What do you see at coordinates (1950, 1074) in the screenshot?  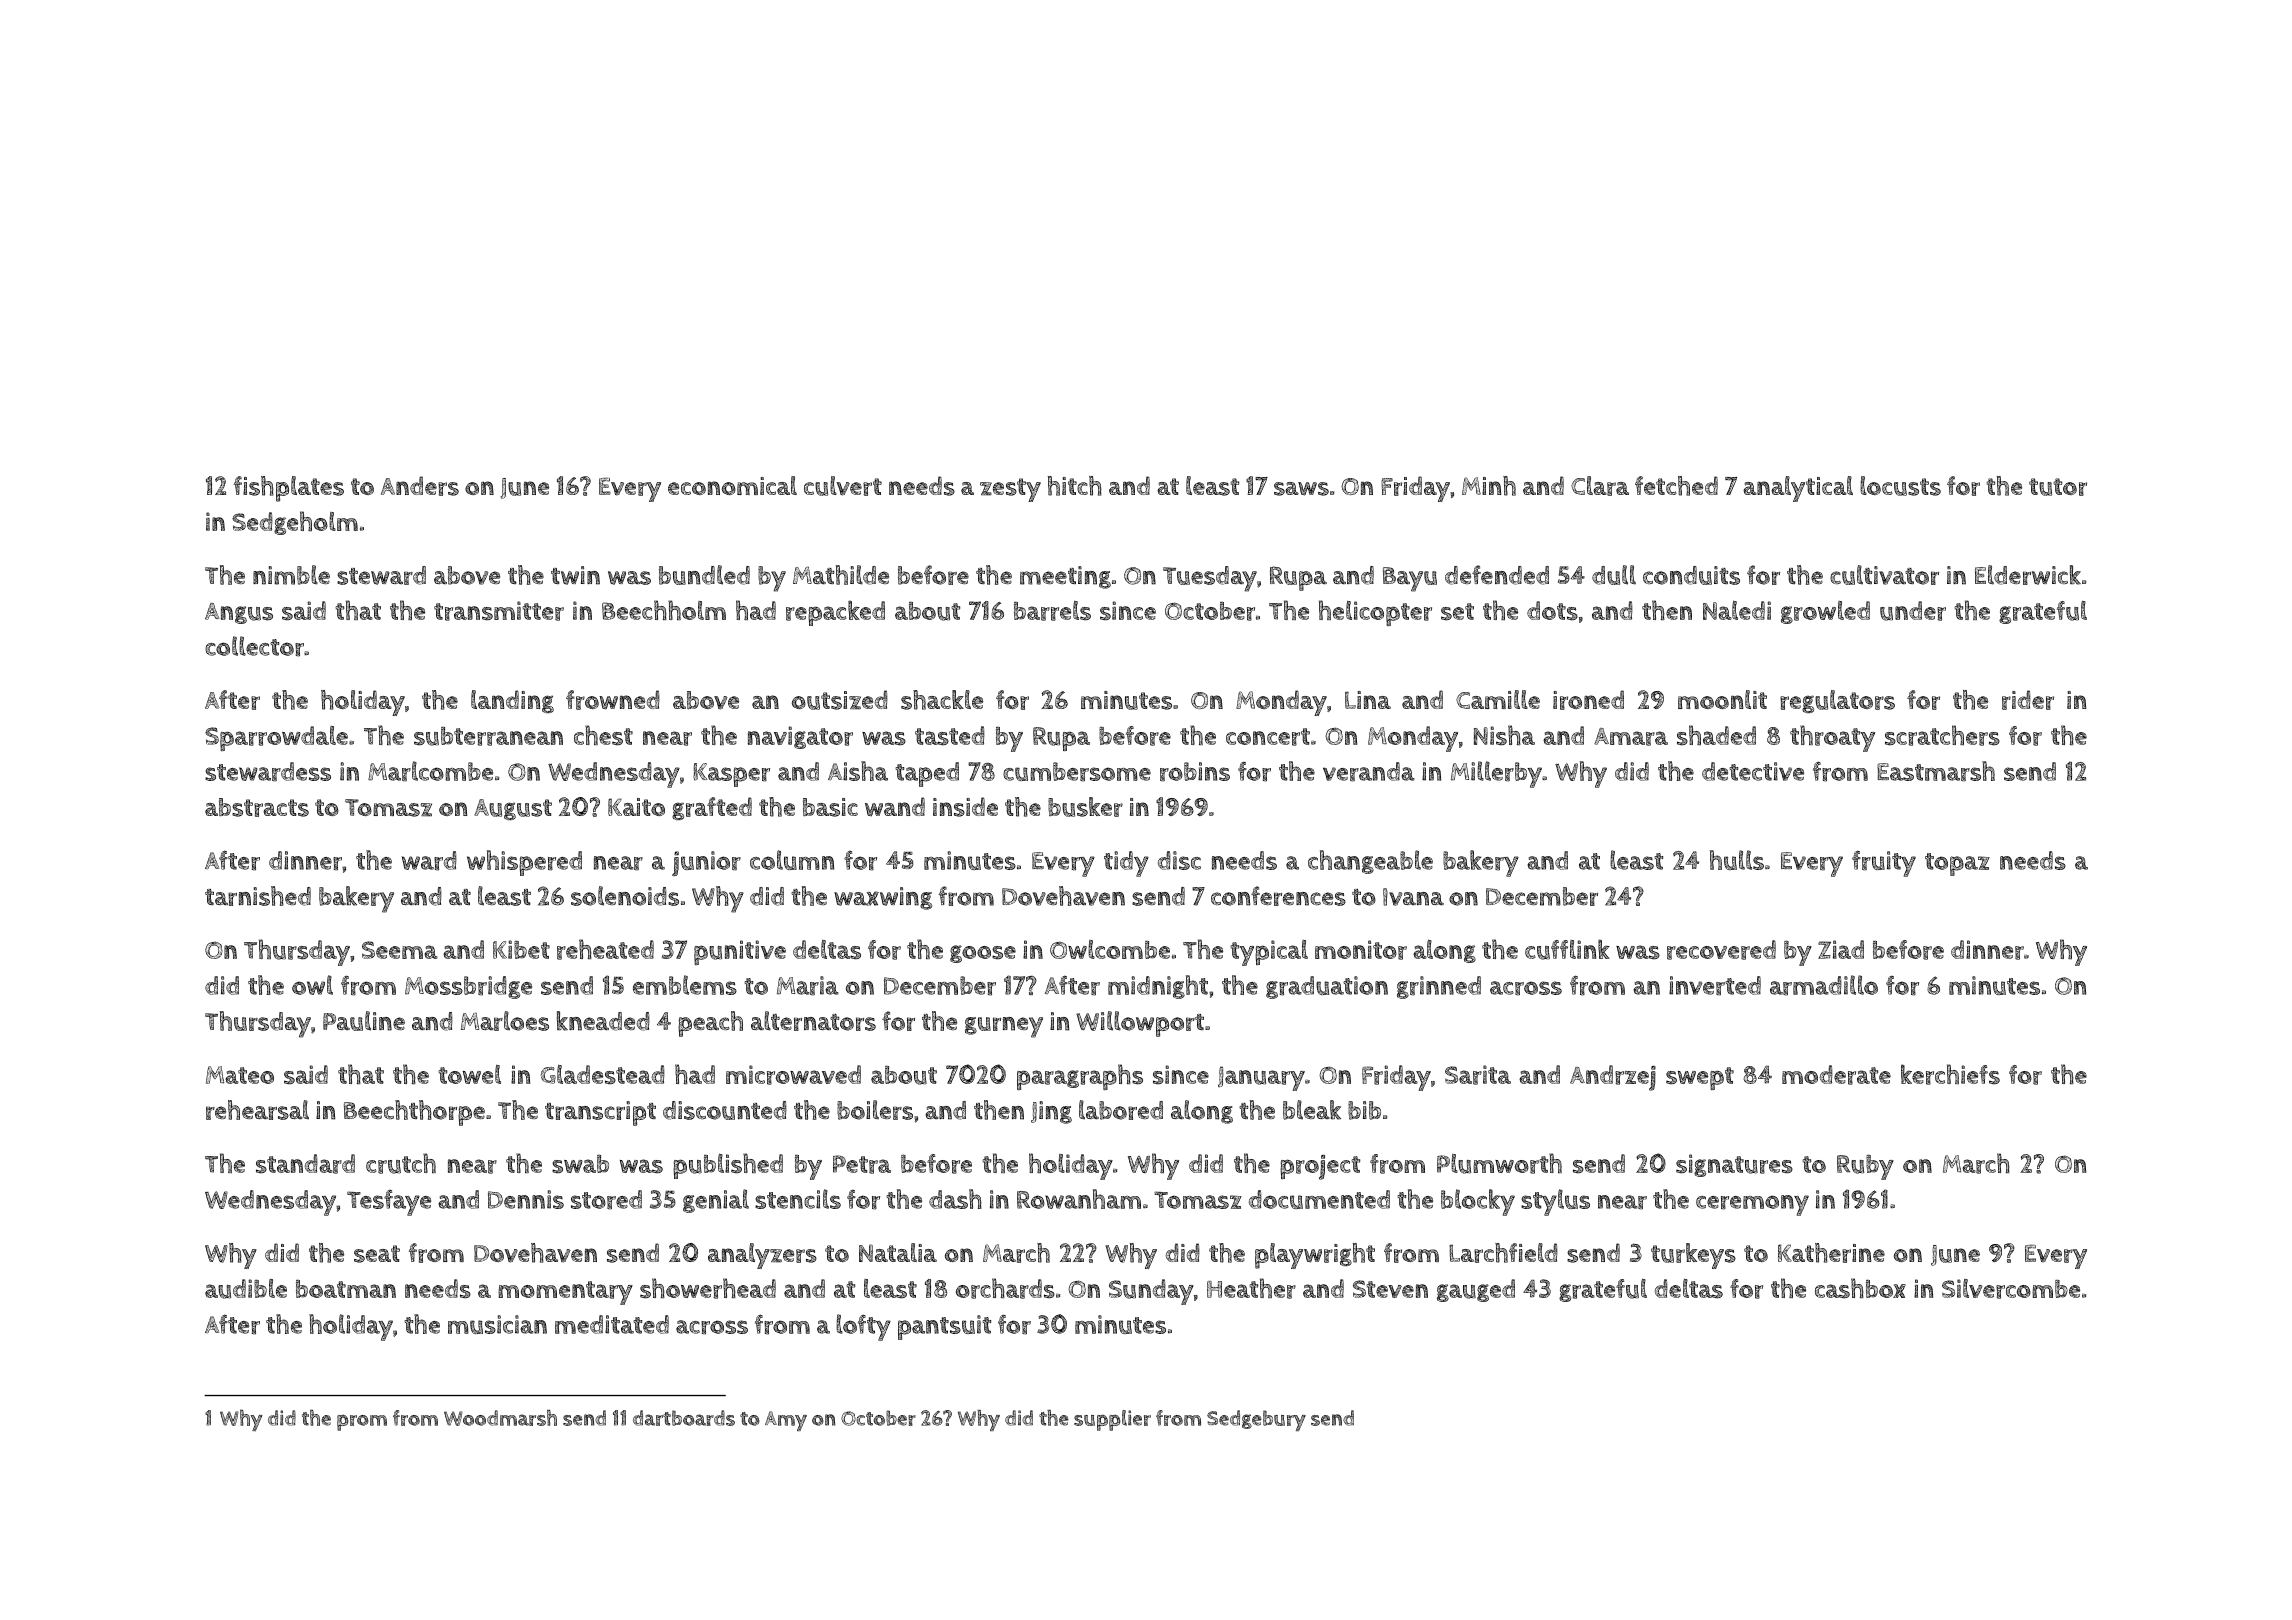 I see `kerchiefs` at bounding box center [1950, 1074].
